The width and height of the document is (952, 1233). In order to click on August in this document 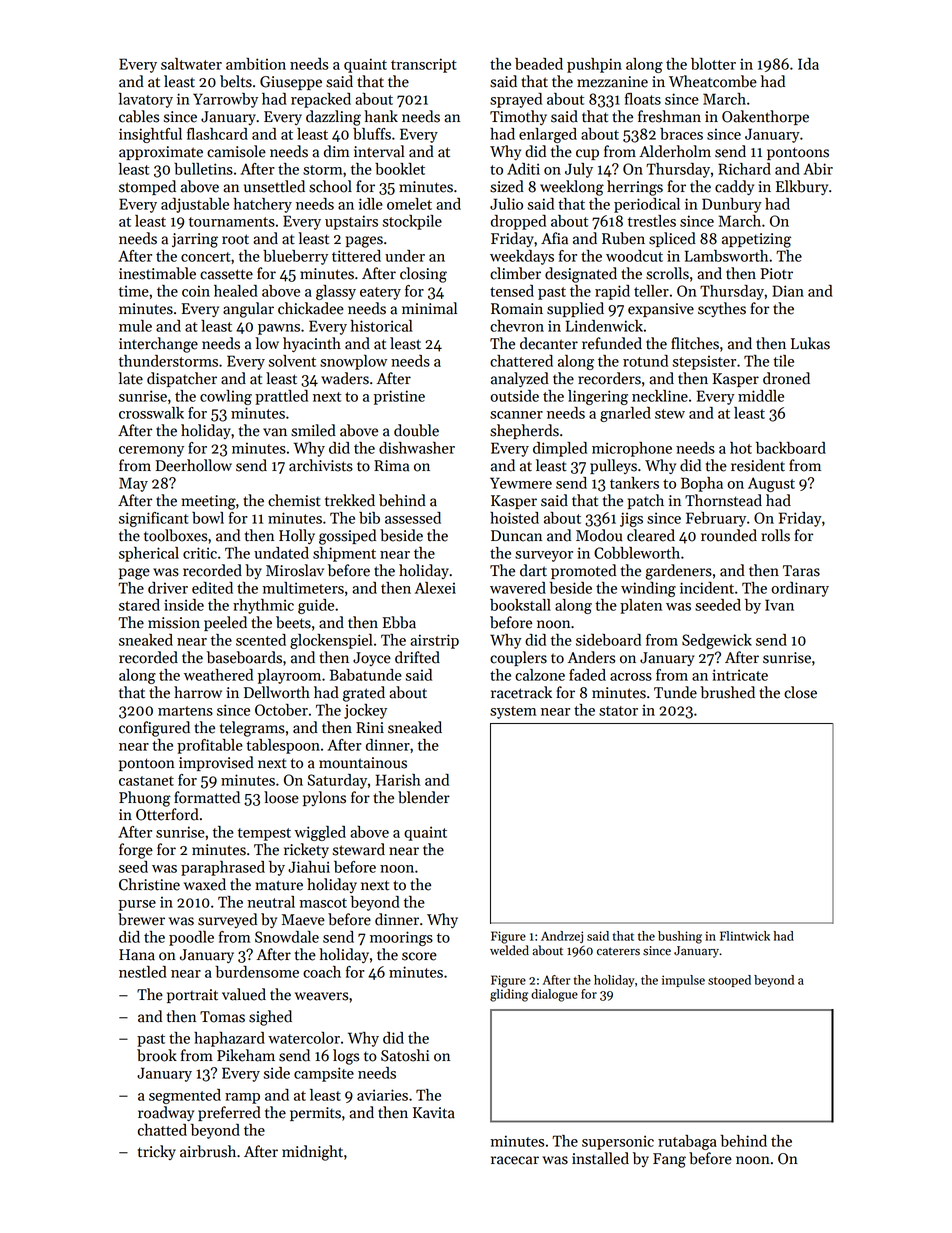, I will do `click(771, 484)`.
